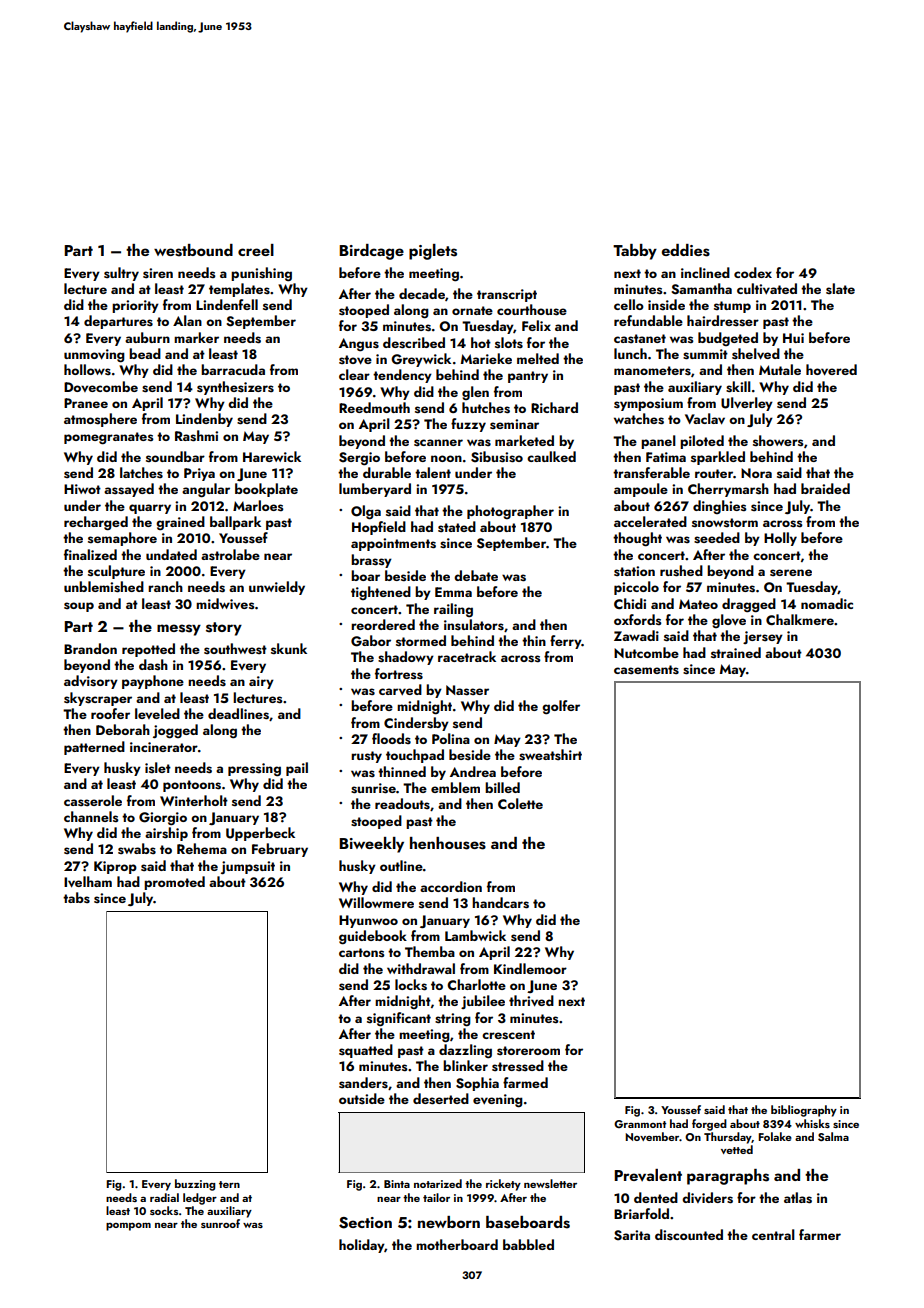 The width and height of the document is (924, 1308). What do you see at coordinates (747, 404) in the document?
I see `Ulverley` at bounding box center [747, 404].
